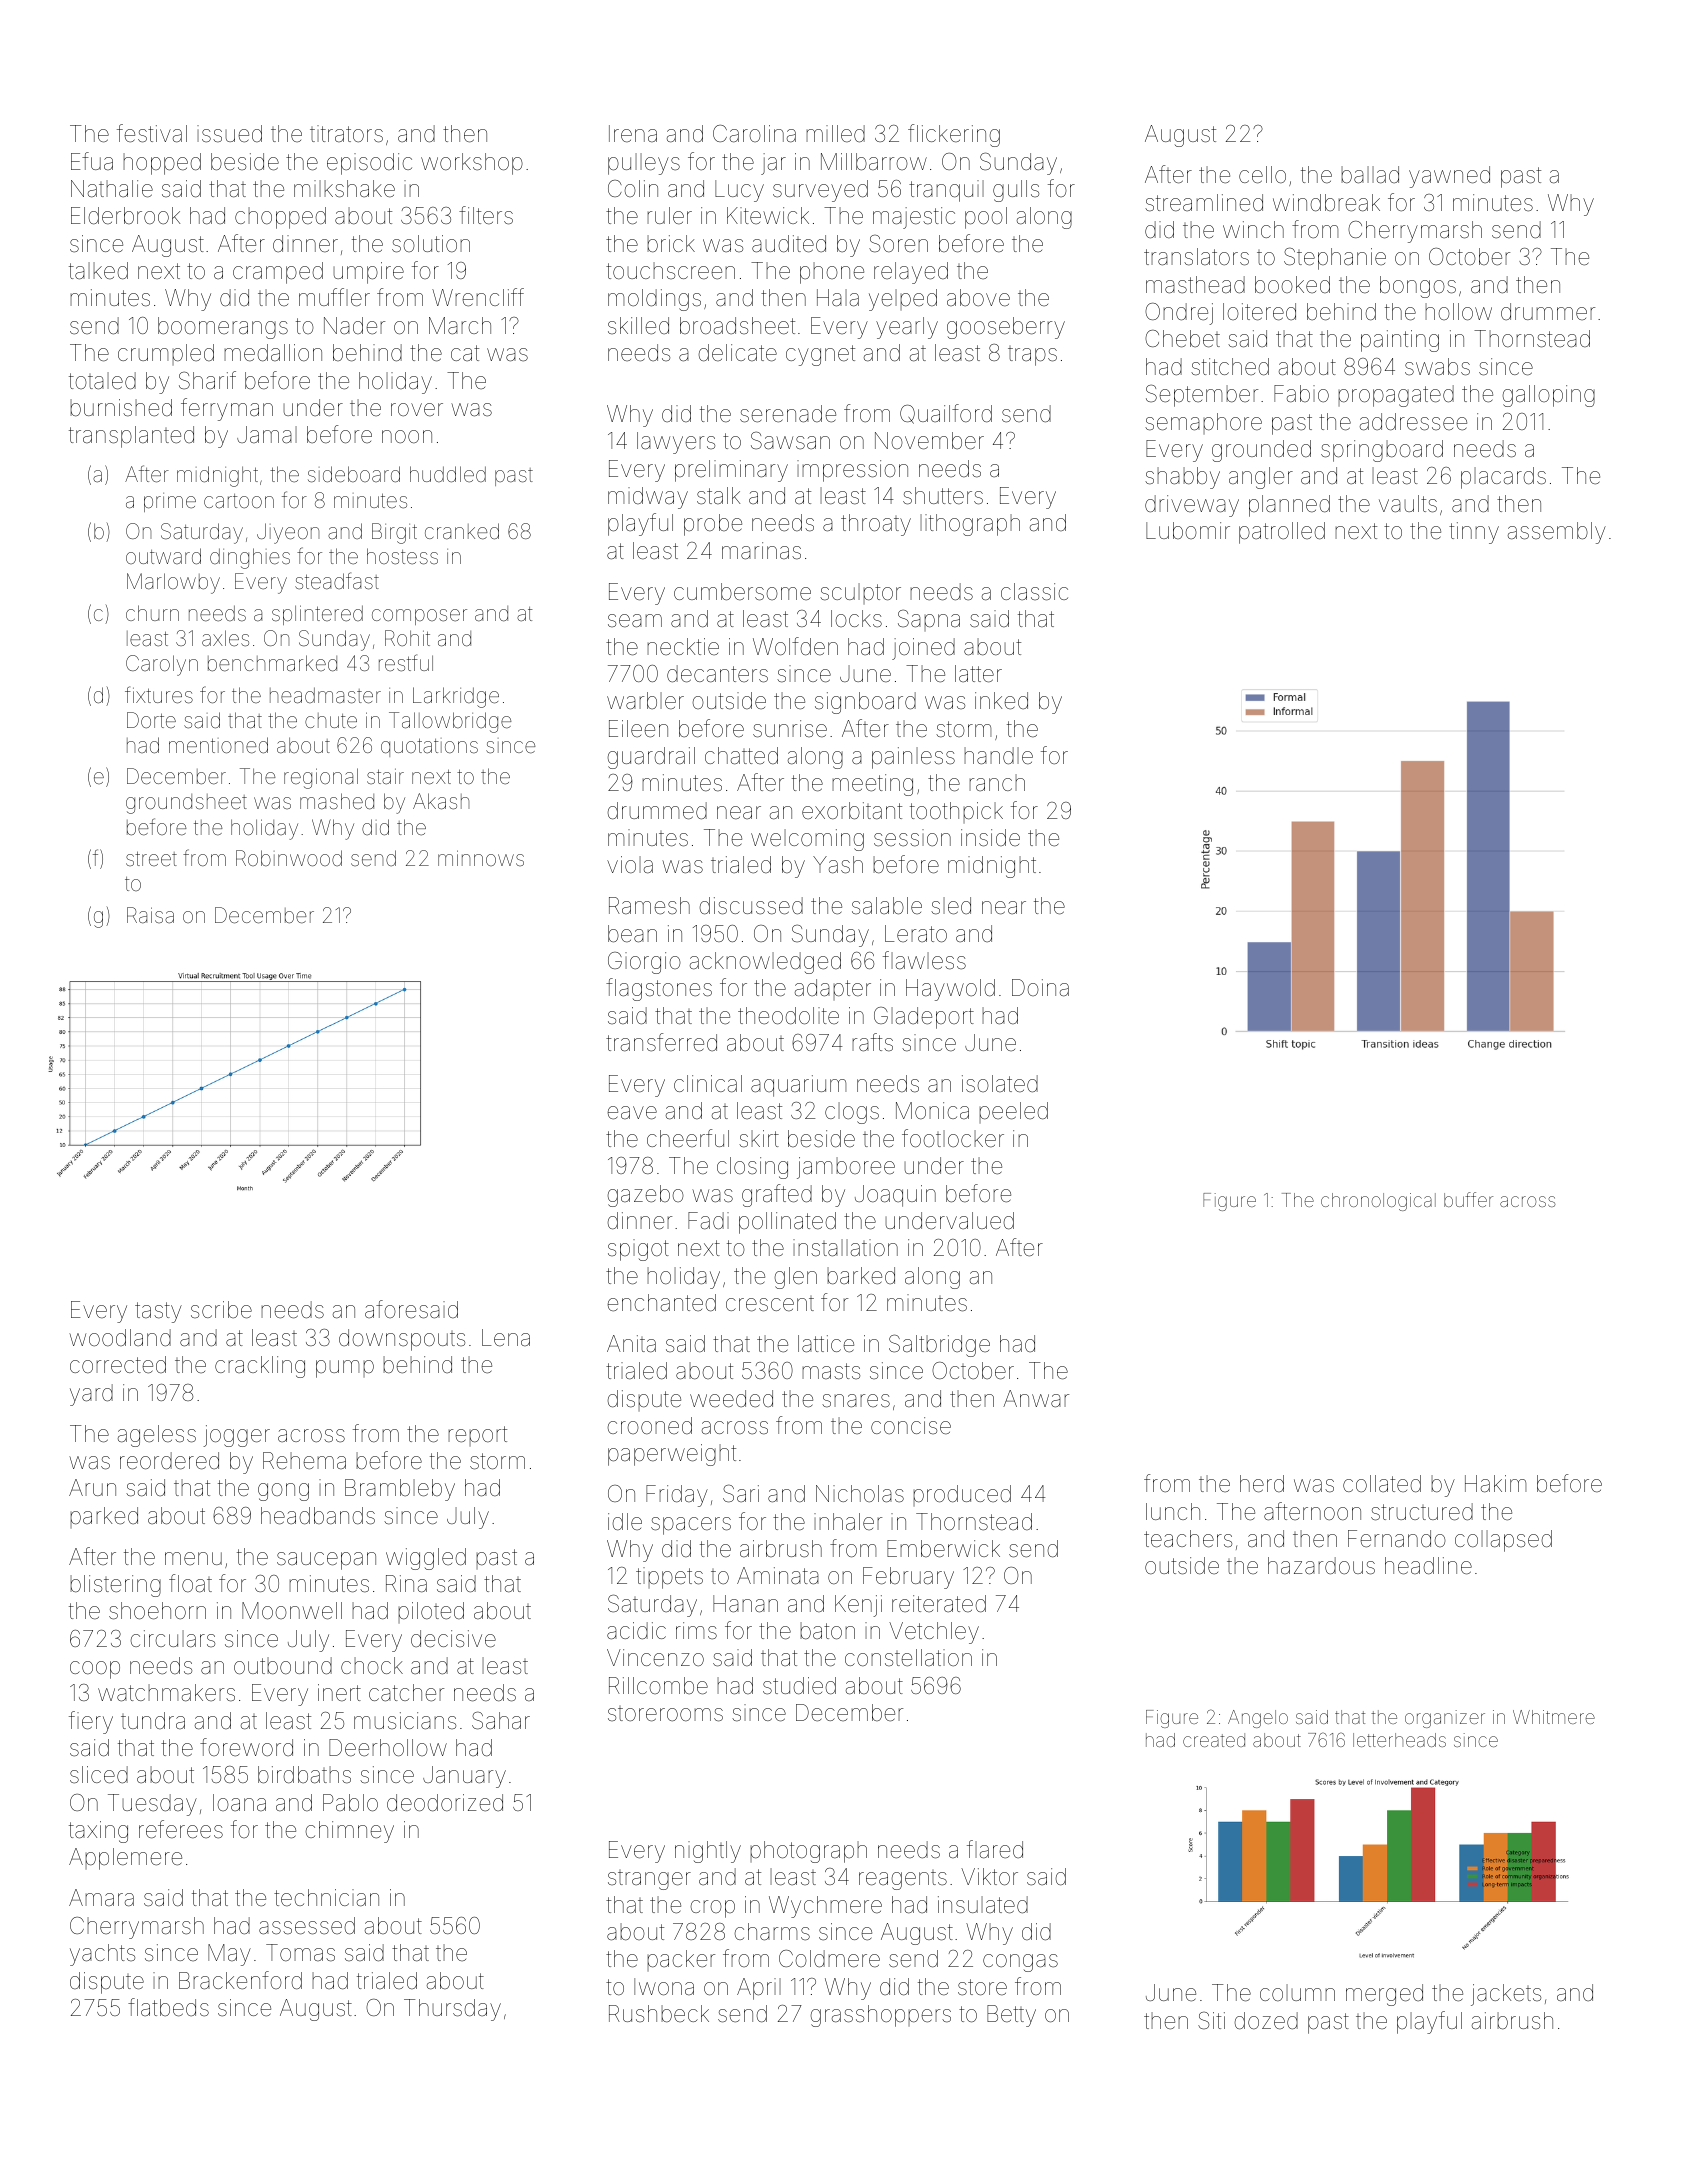 This screenshot has height=2178, width=1683. I want to click on Carolyn, so click(162, 665).
